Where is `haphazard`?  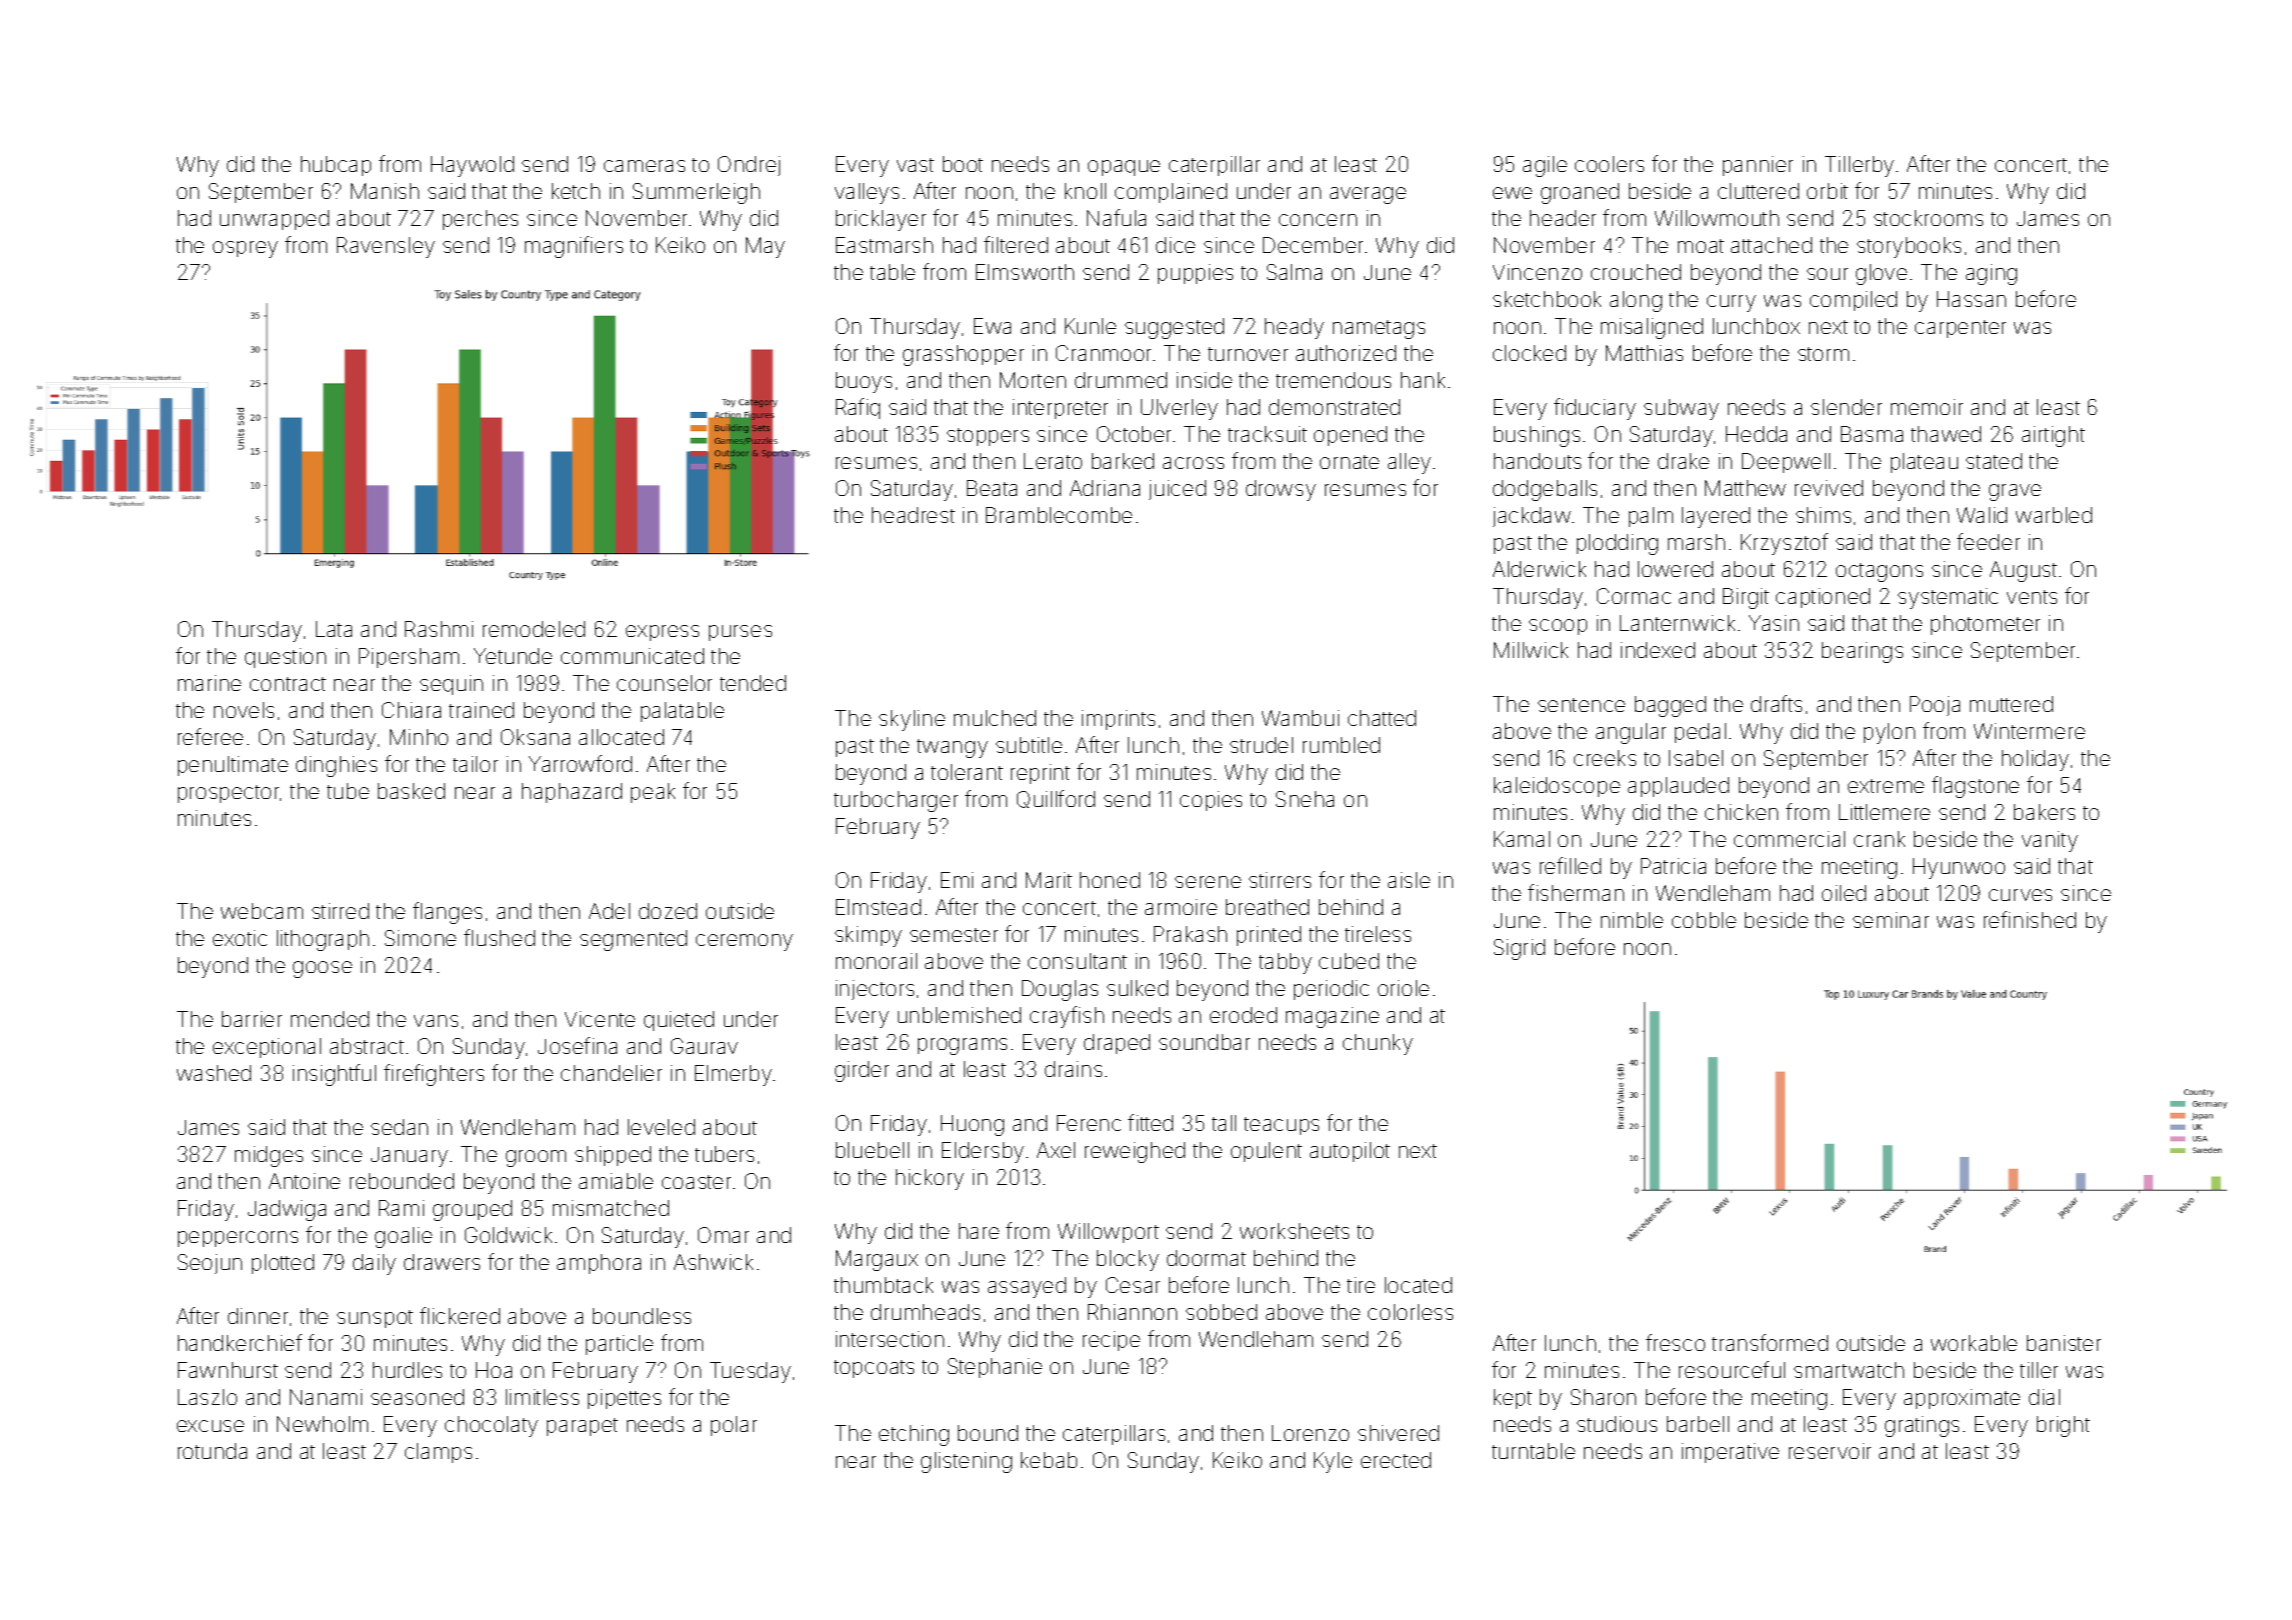
haphazard is located at coordinates (572, 793).
